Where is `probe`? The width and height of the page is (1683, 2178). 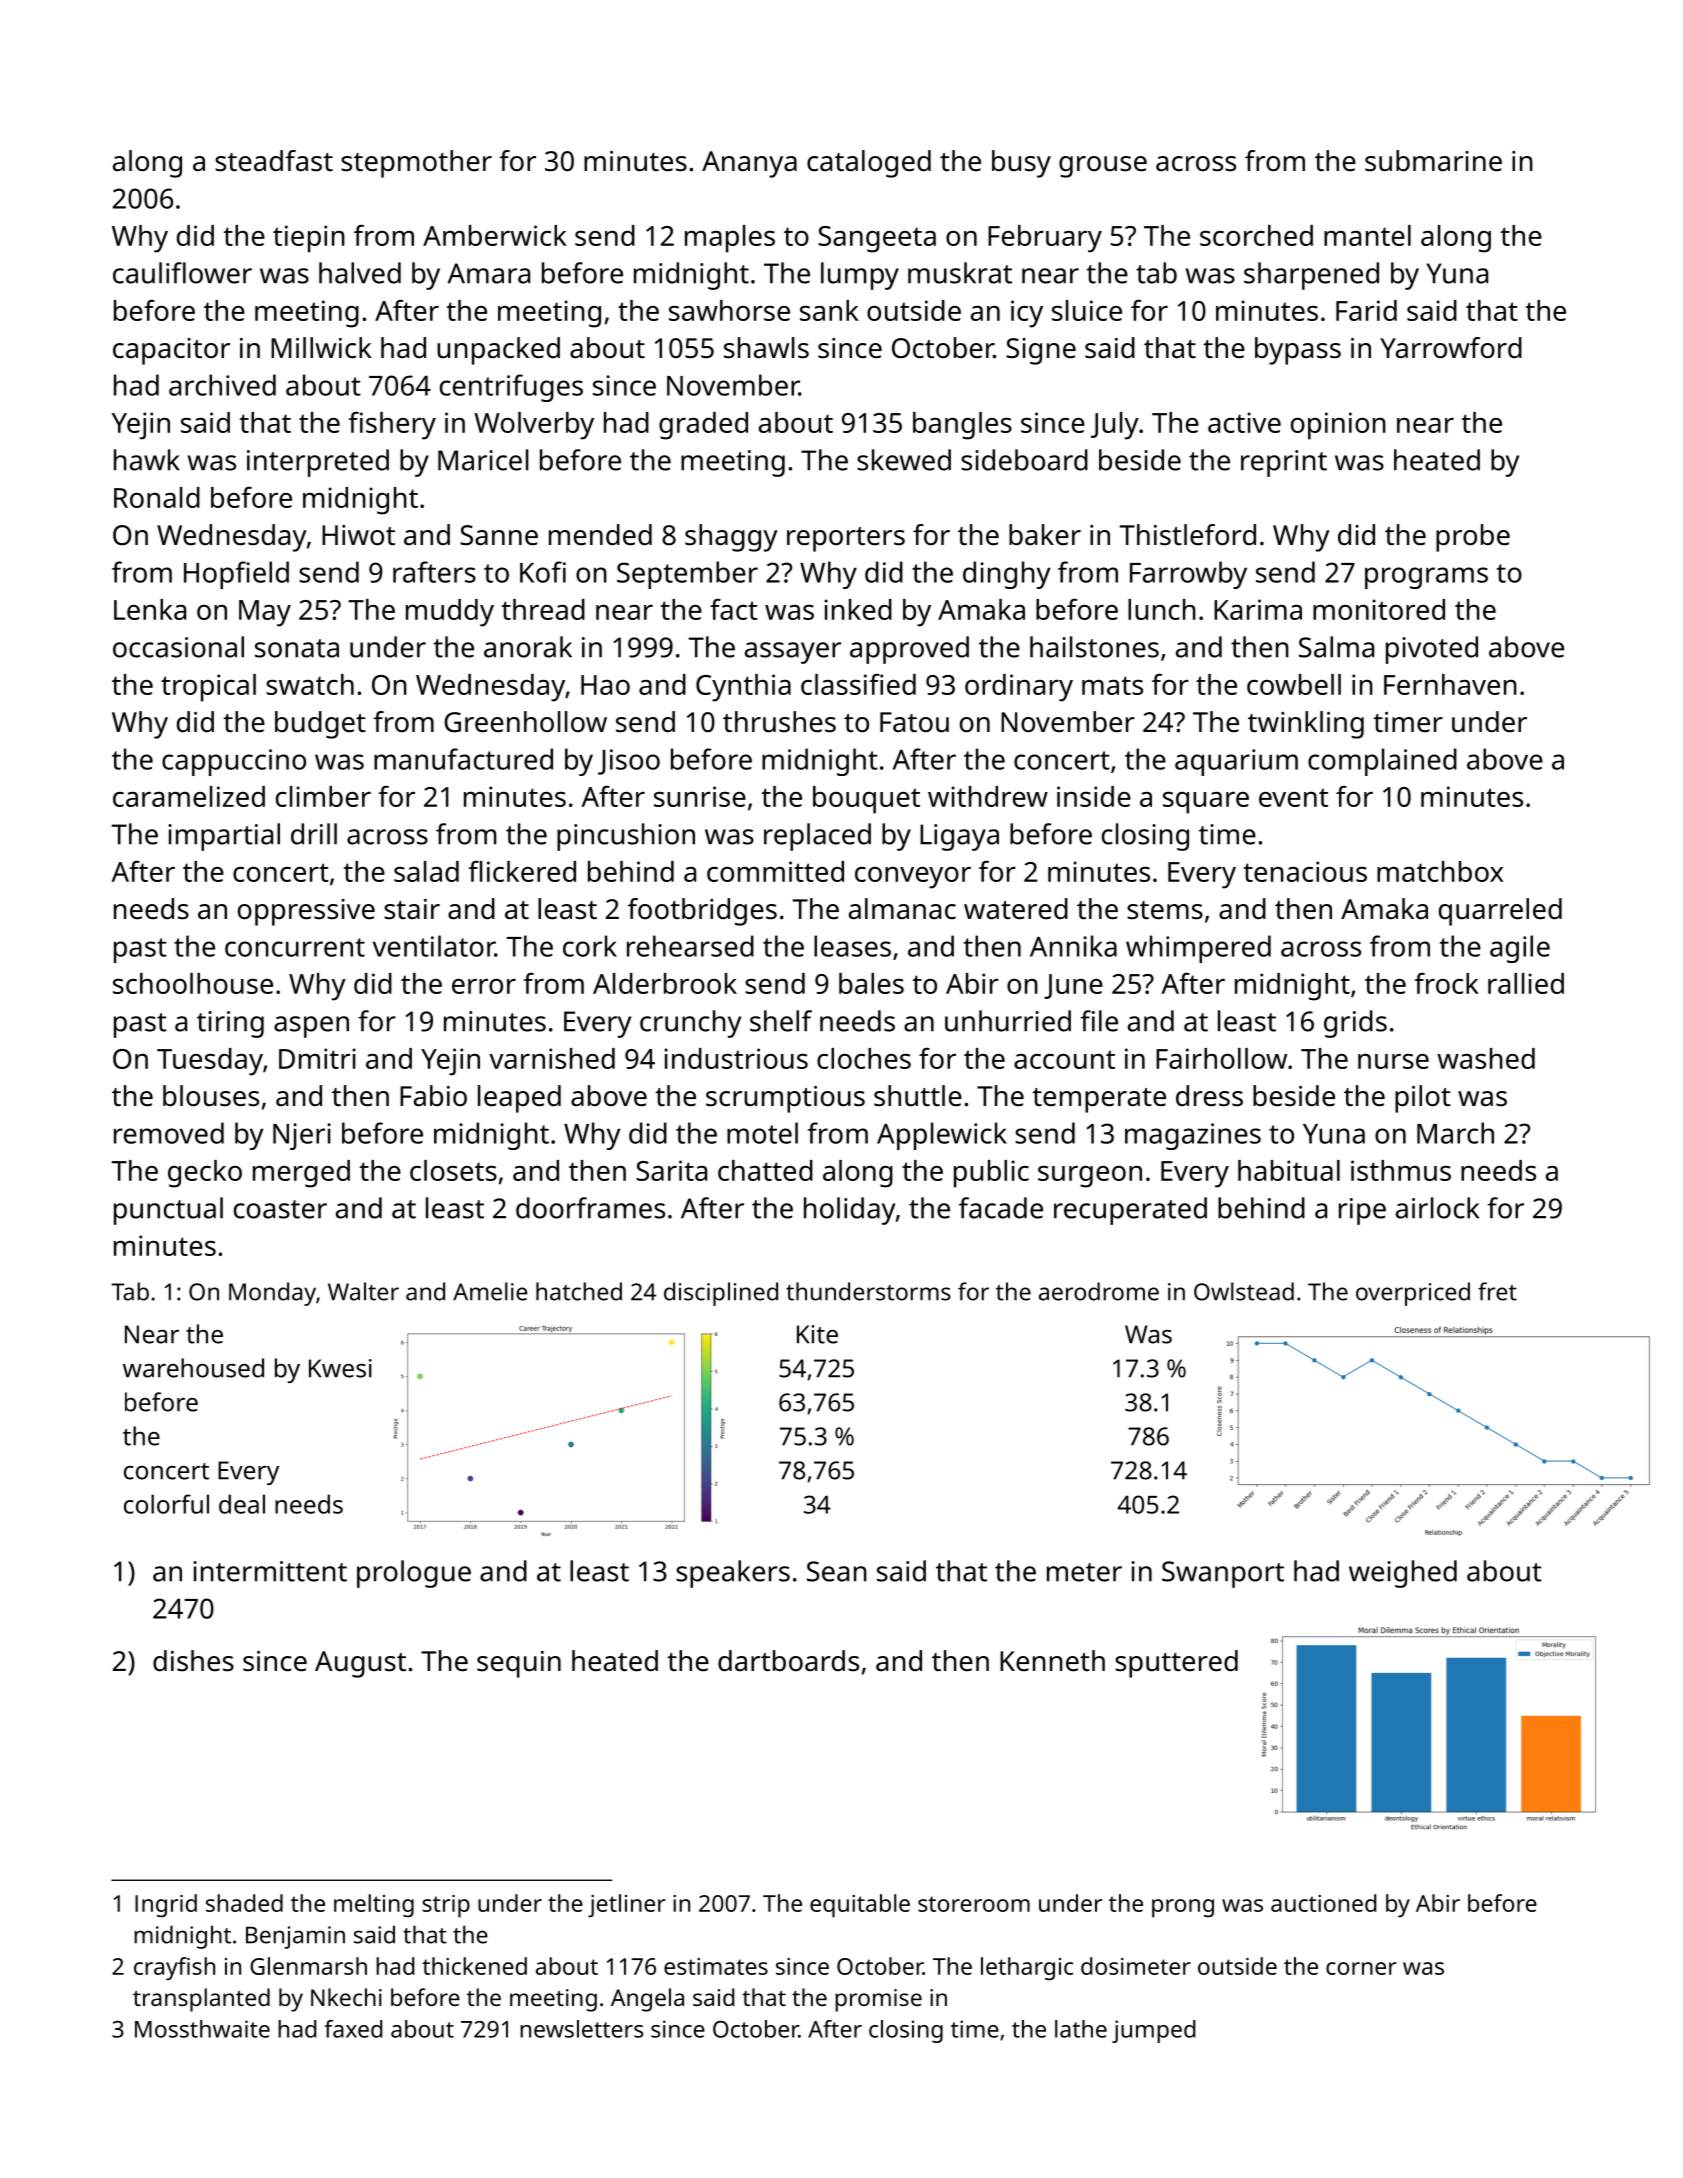 probe is located at coordinates (1473, 538).
